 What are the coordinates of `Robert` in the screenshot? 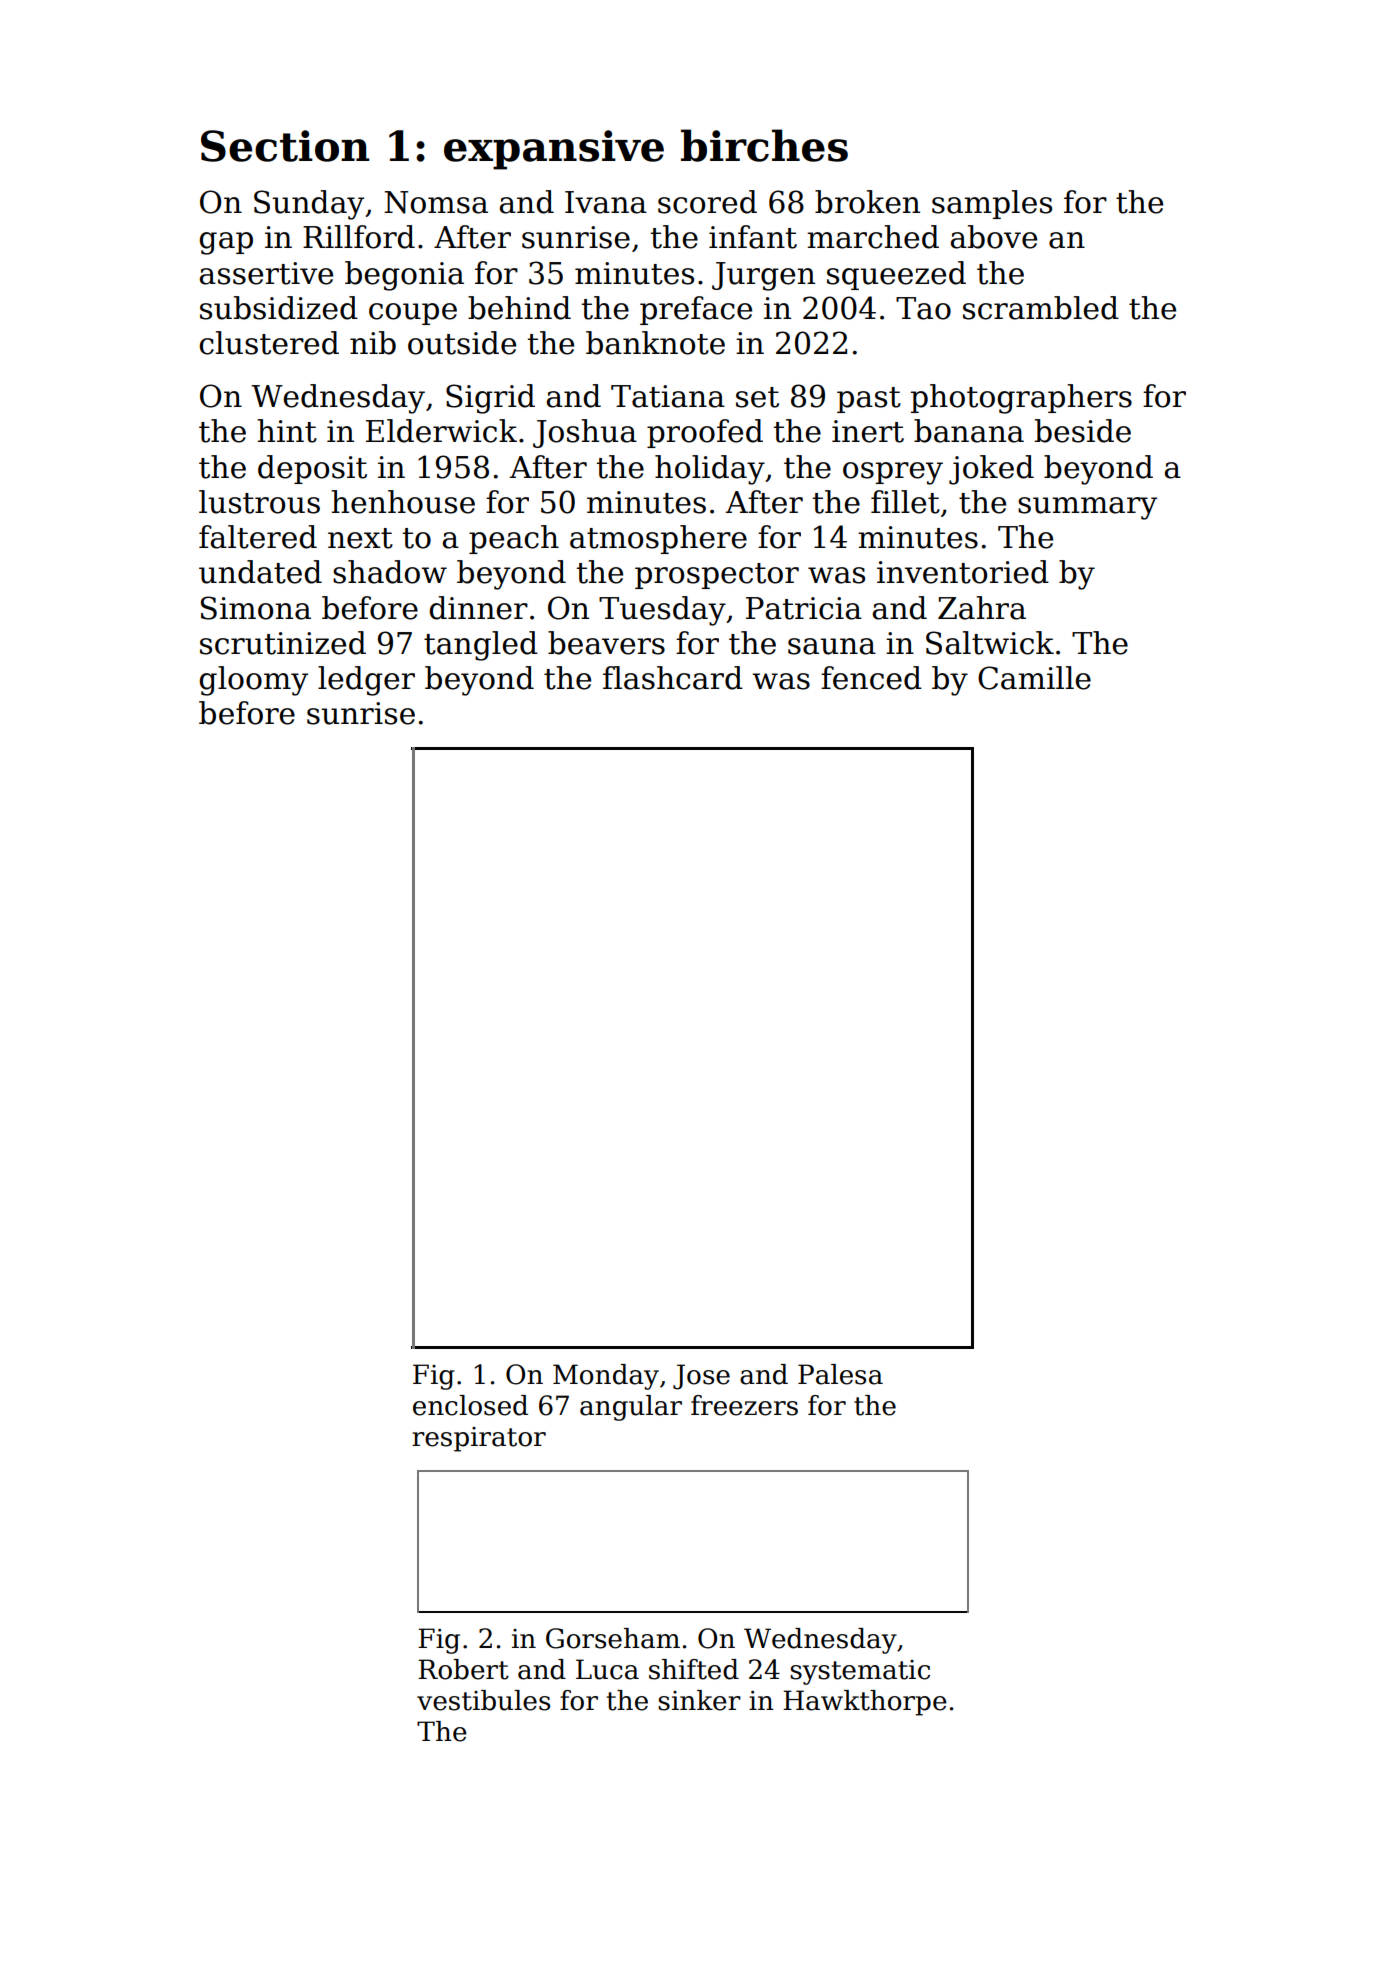 It's located at (463, 1669).
